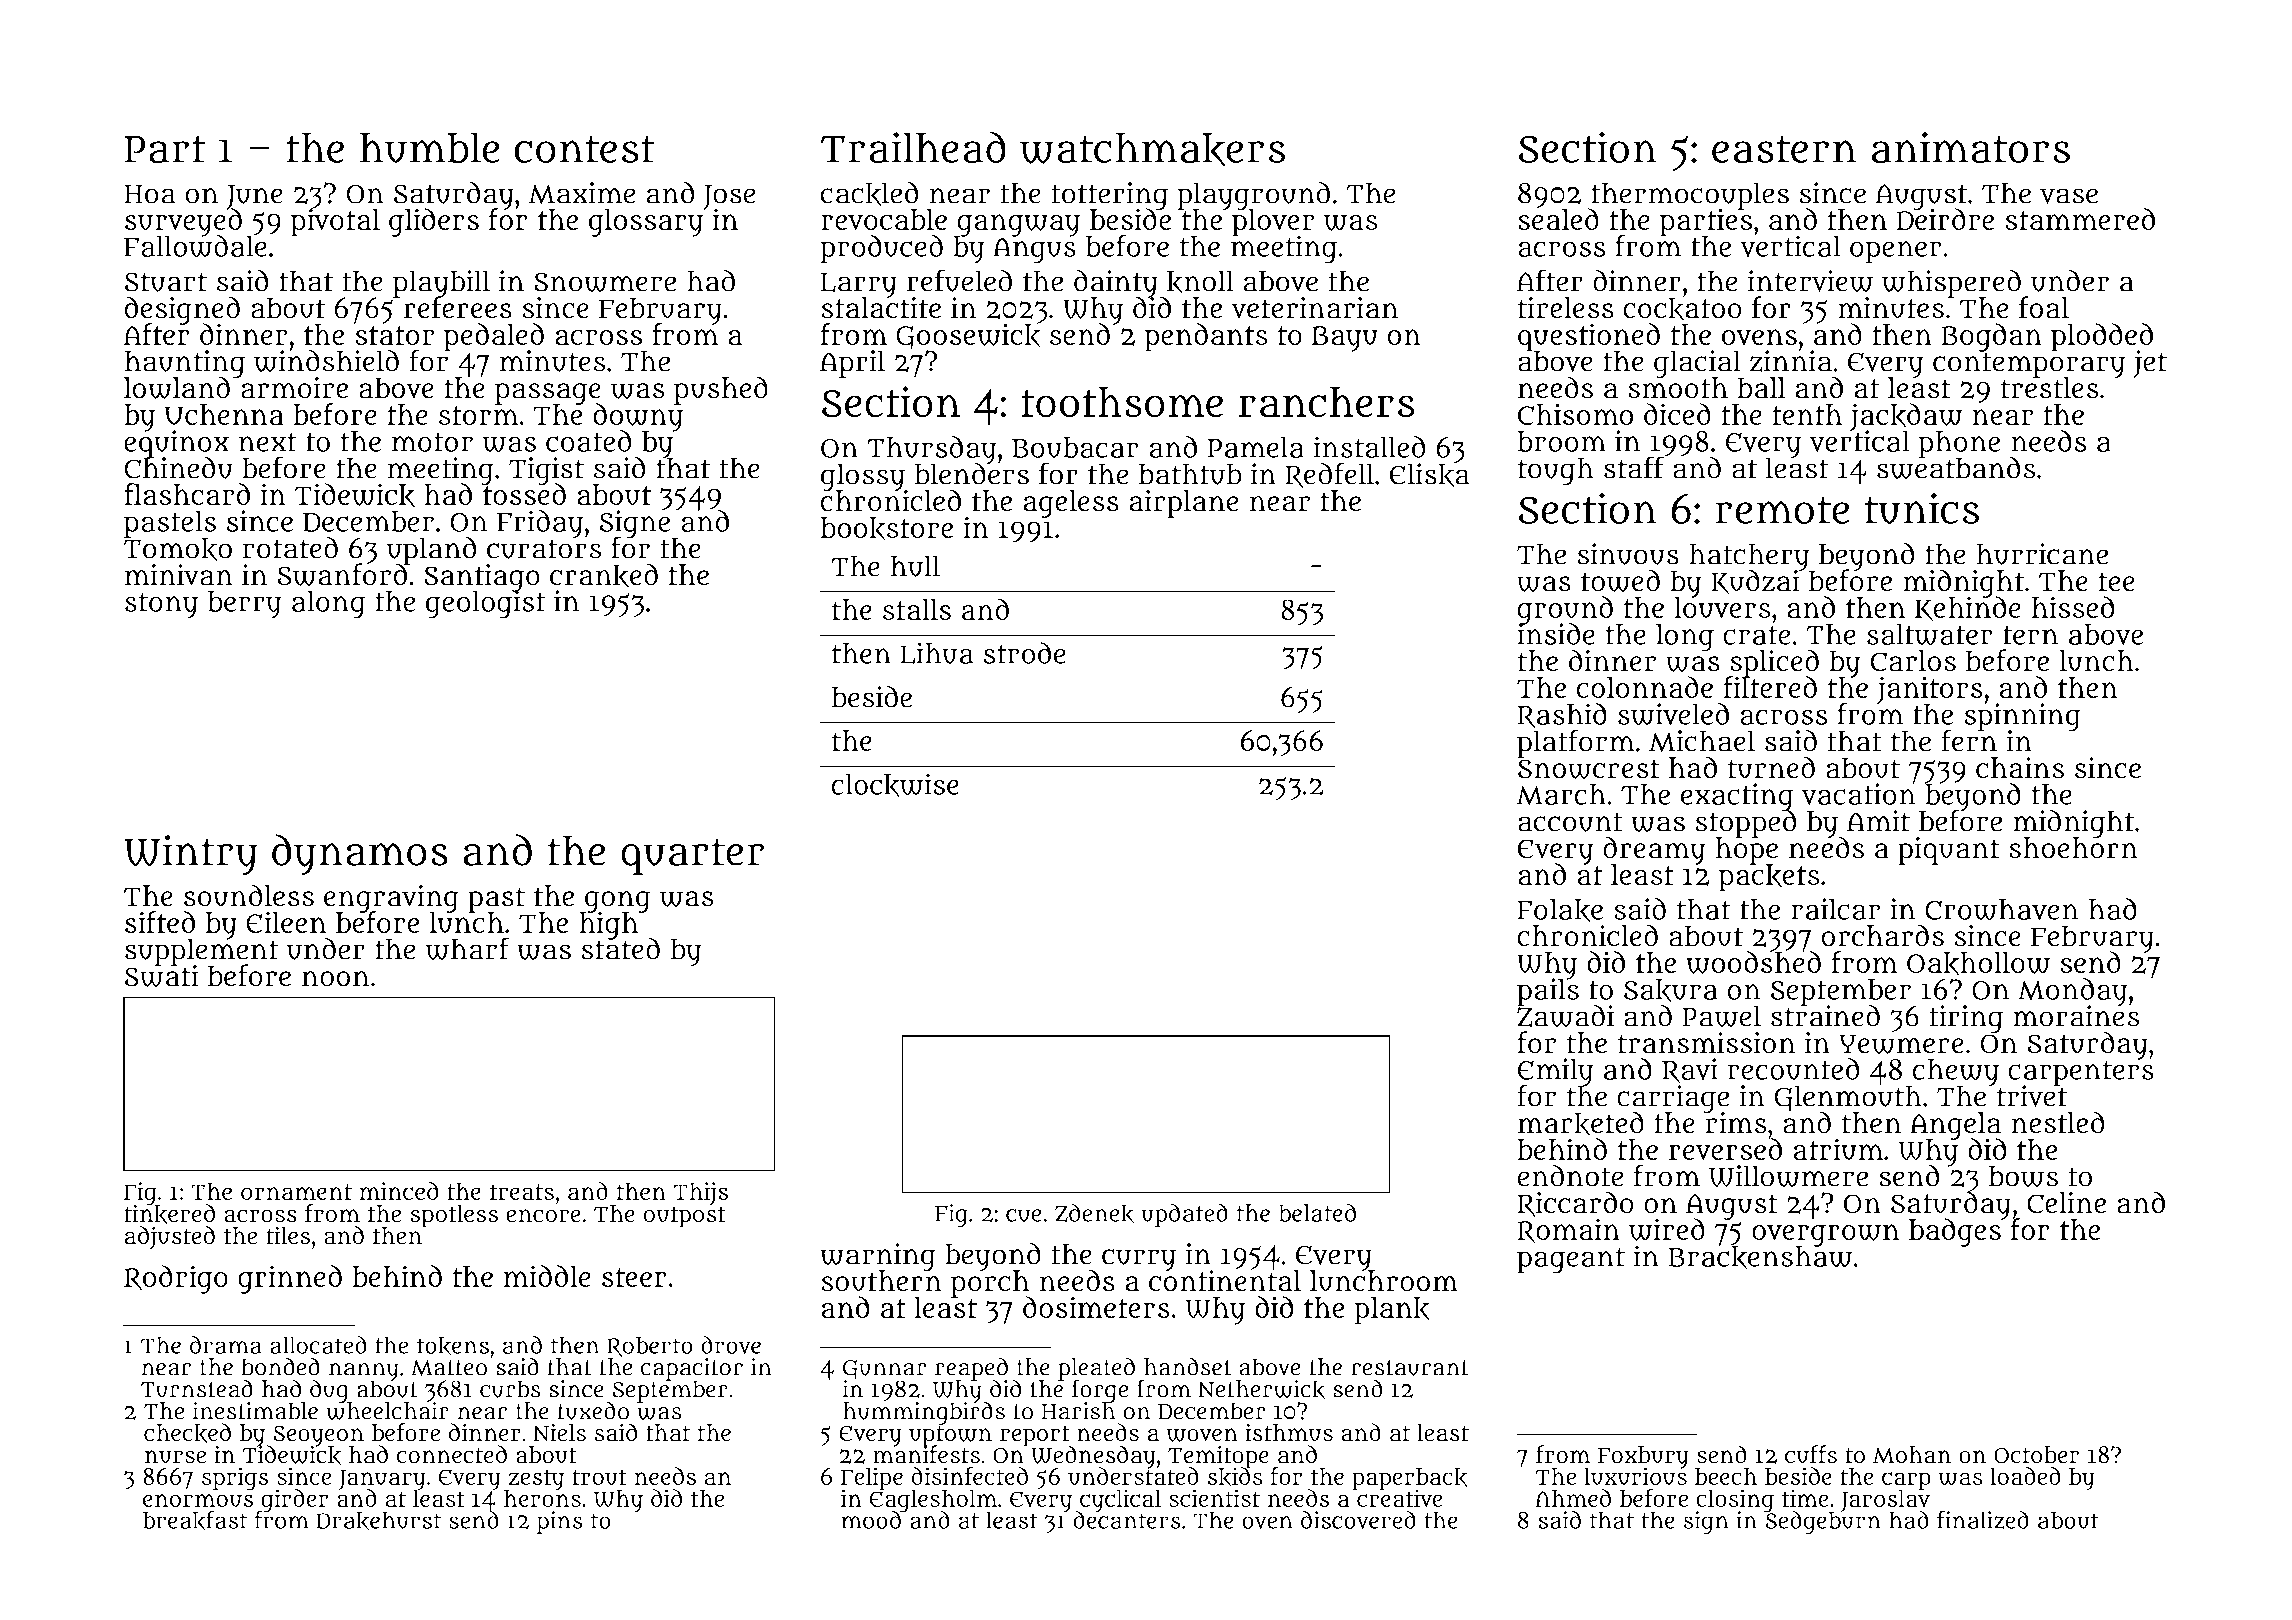  I want to click on clockwise, so click(895, 785).
